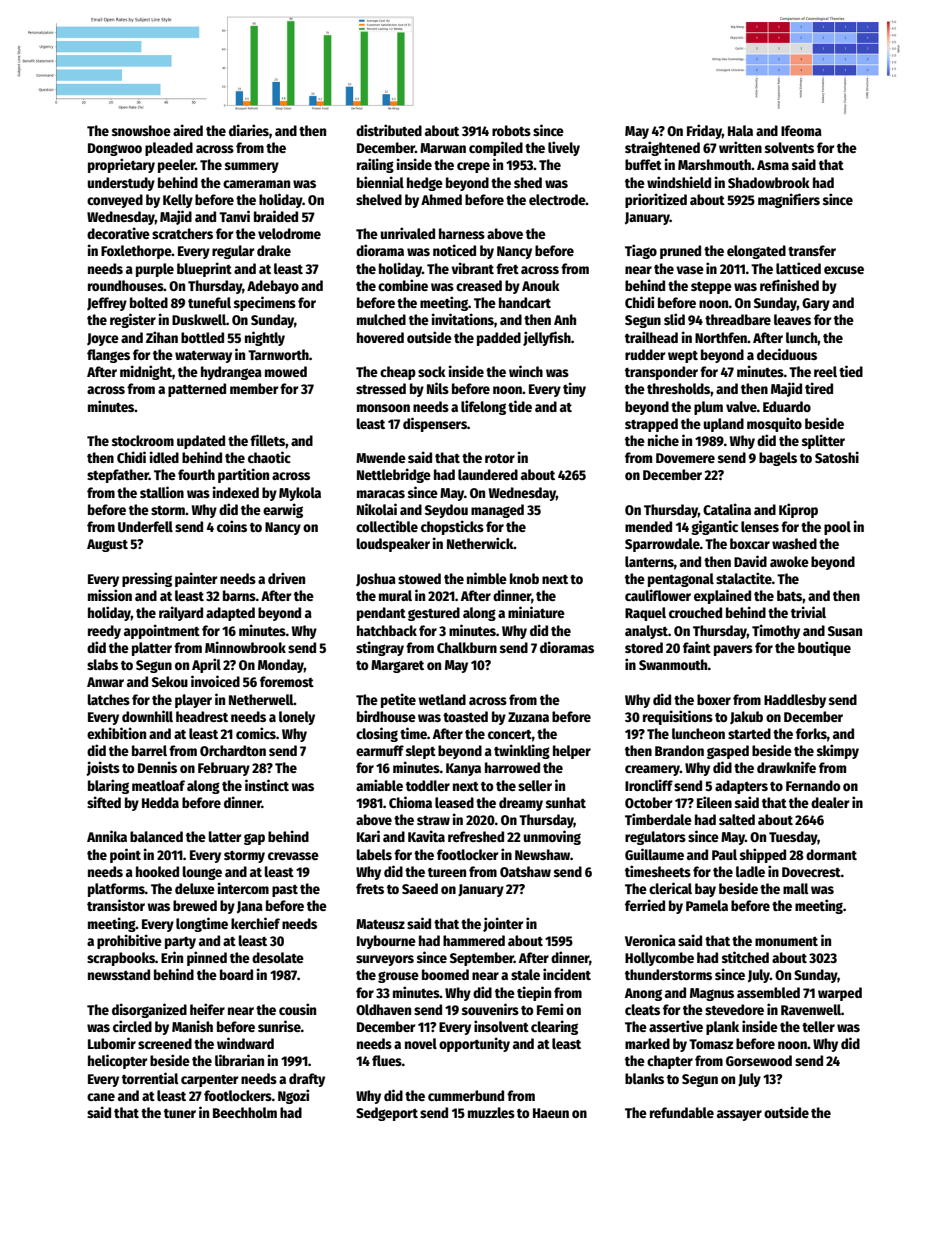  What do you see at coordinates (245, 647) in the image?
I see `Minnowbrook` at bounding box center [245, 647].
